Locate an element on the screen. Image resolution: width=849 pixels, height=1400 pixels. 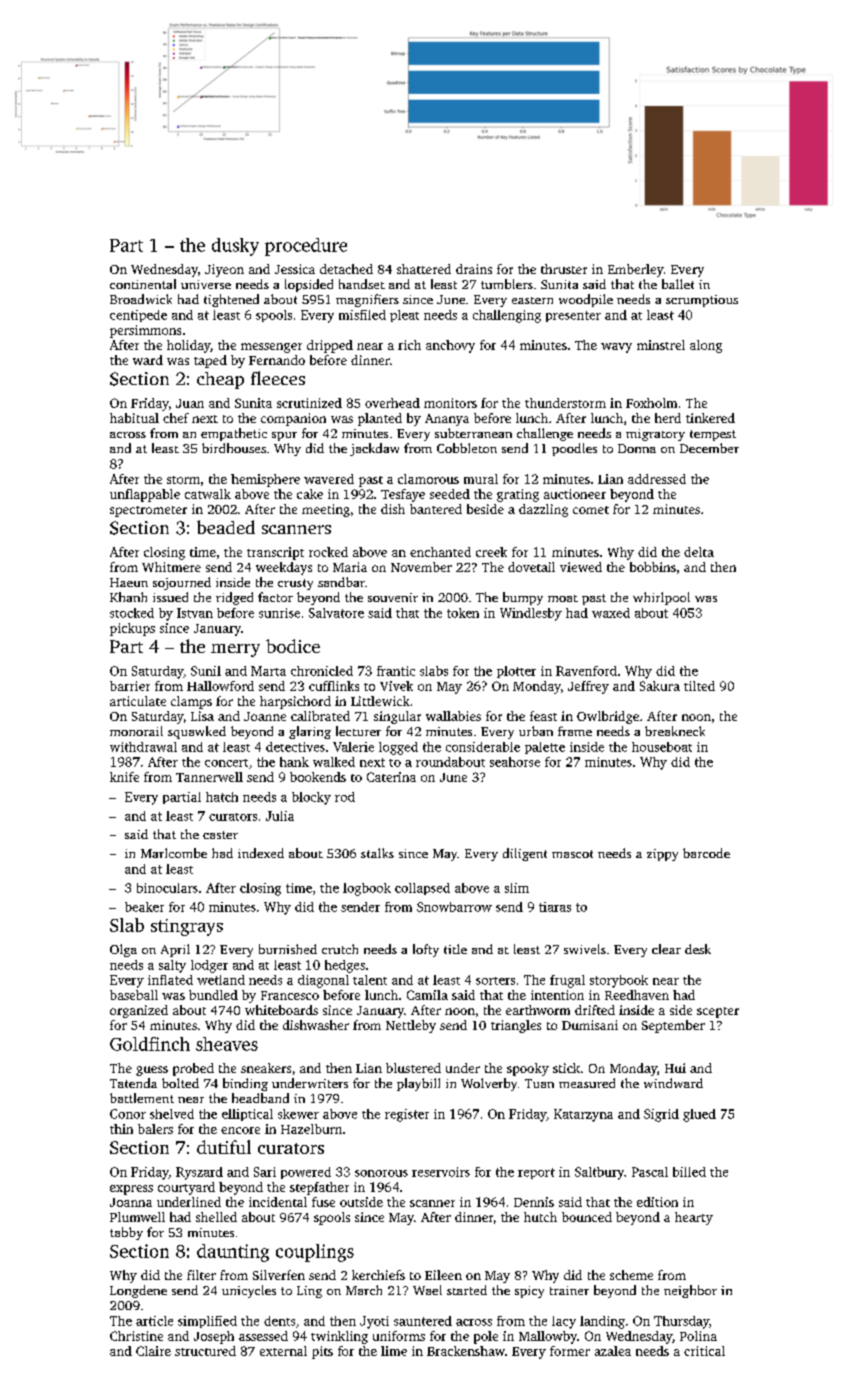
Joseph is located at coordinates (214, 1337).
